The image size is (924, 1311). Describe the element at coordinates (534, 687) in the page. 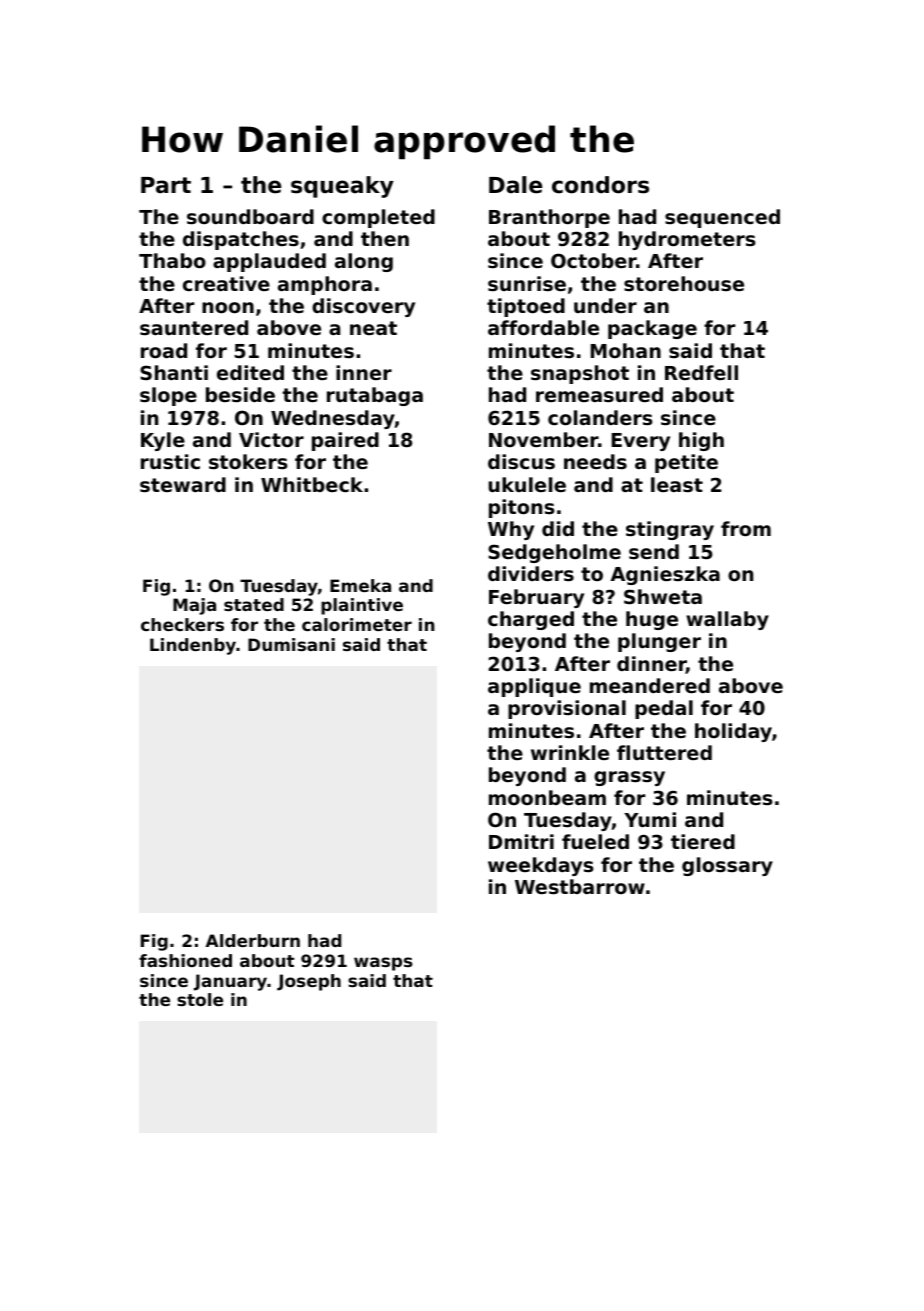

I see `applique` at that location.
